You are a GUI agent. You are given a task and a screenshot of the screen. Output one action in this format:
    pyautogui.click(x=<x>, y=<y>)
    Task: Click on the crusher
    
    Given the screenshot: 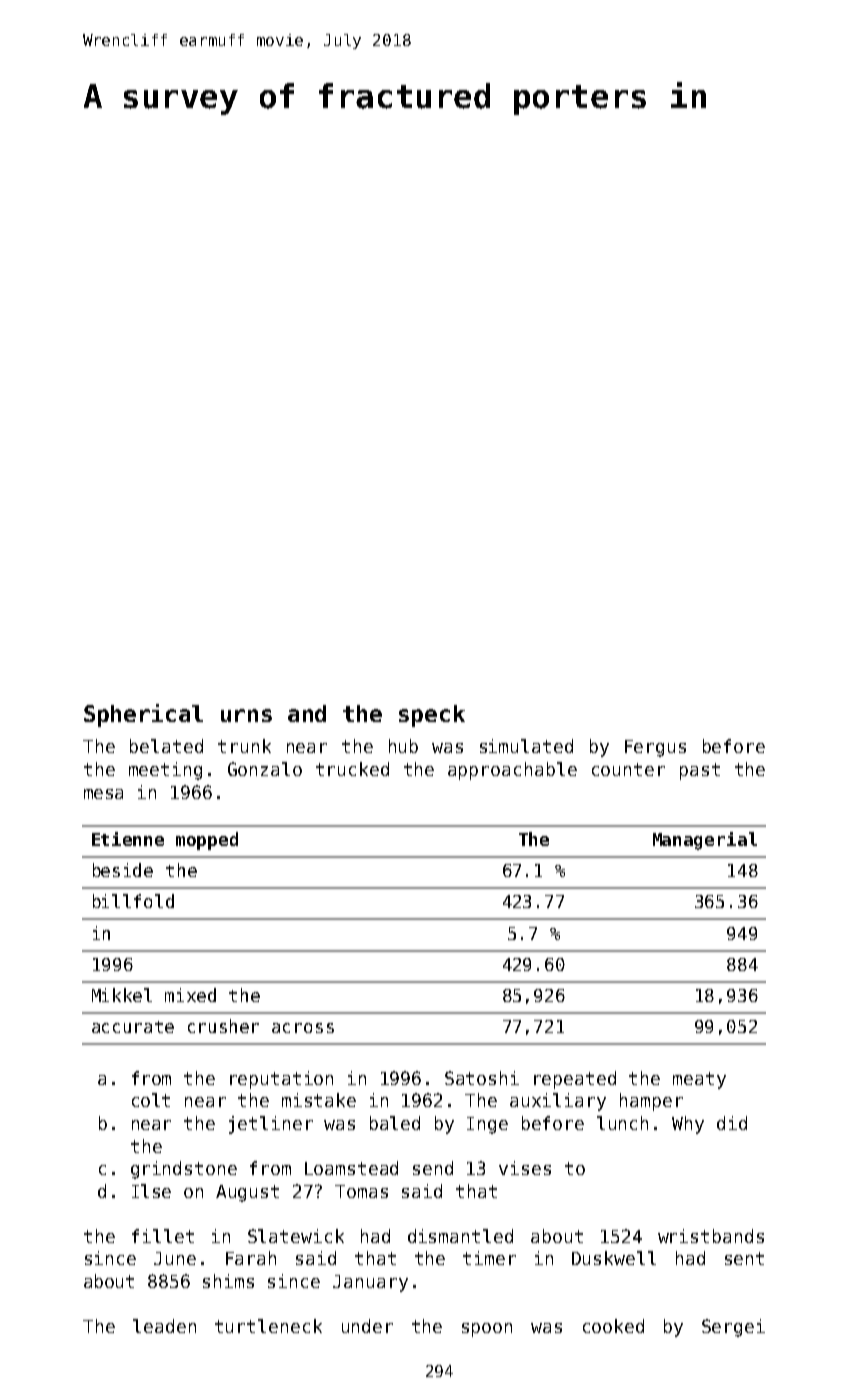 What is the action you would take?
    pyautogui.click(x=223, y=1026)
